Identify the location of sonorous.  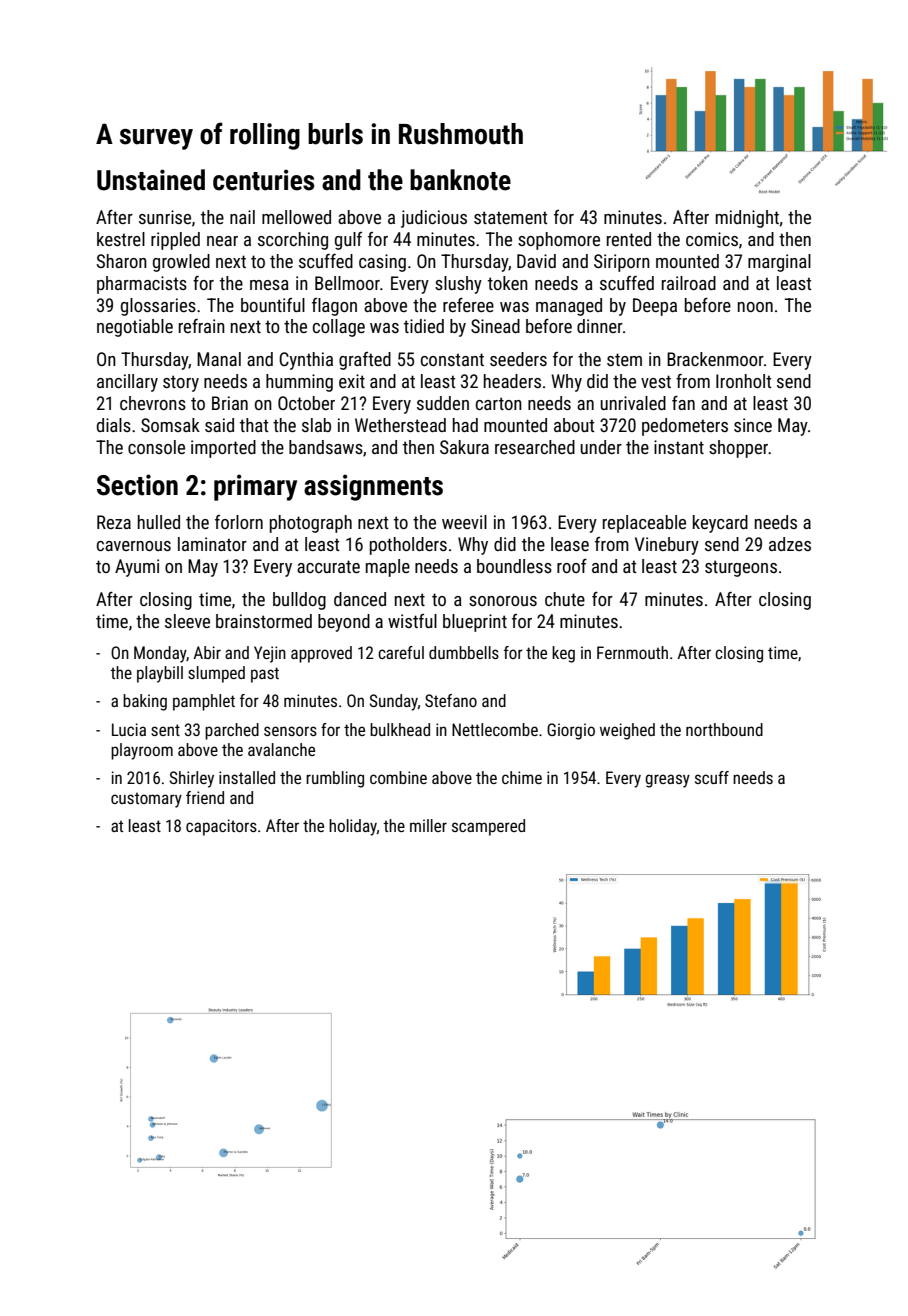
(503, 601).
